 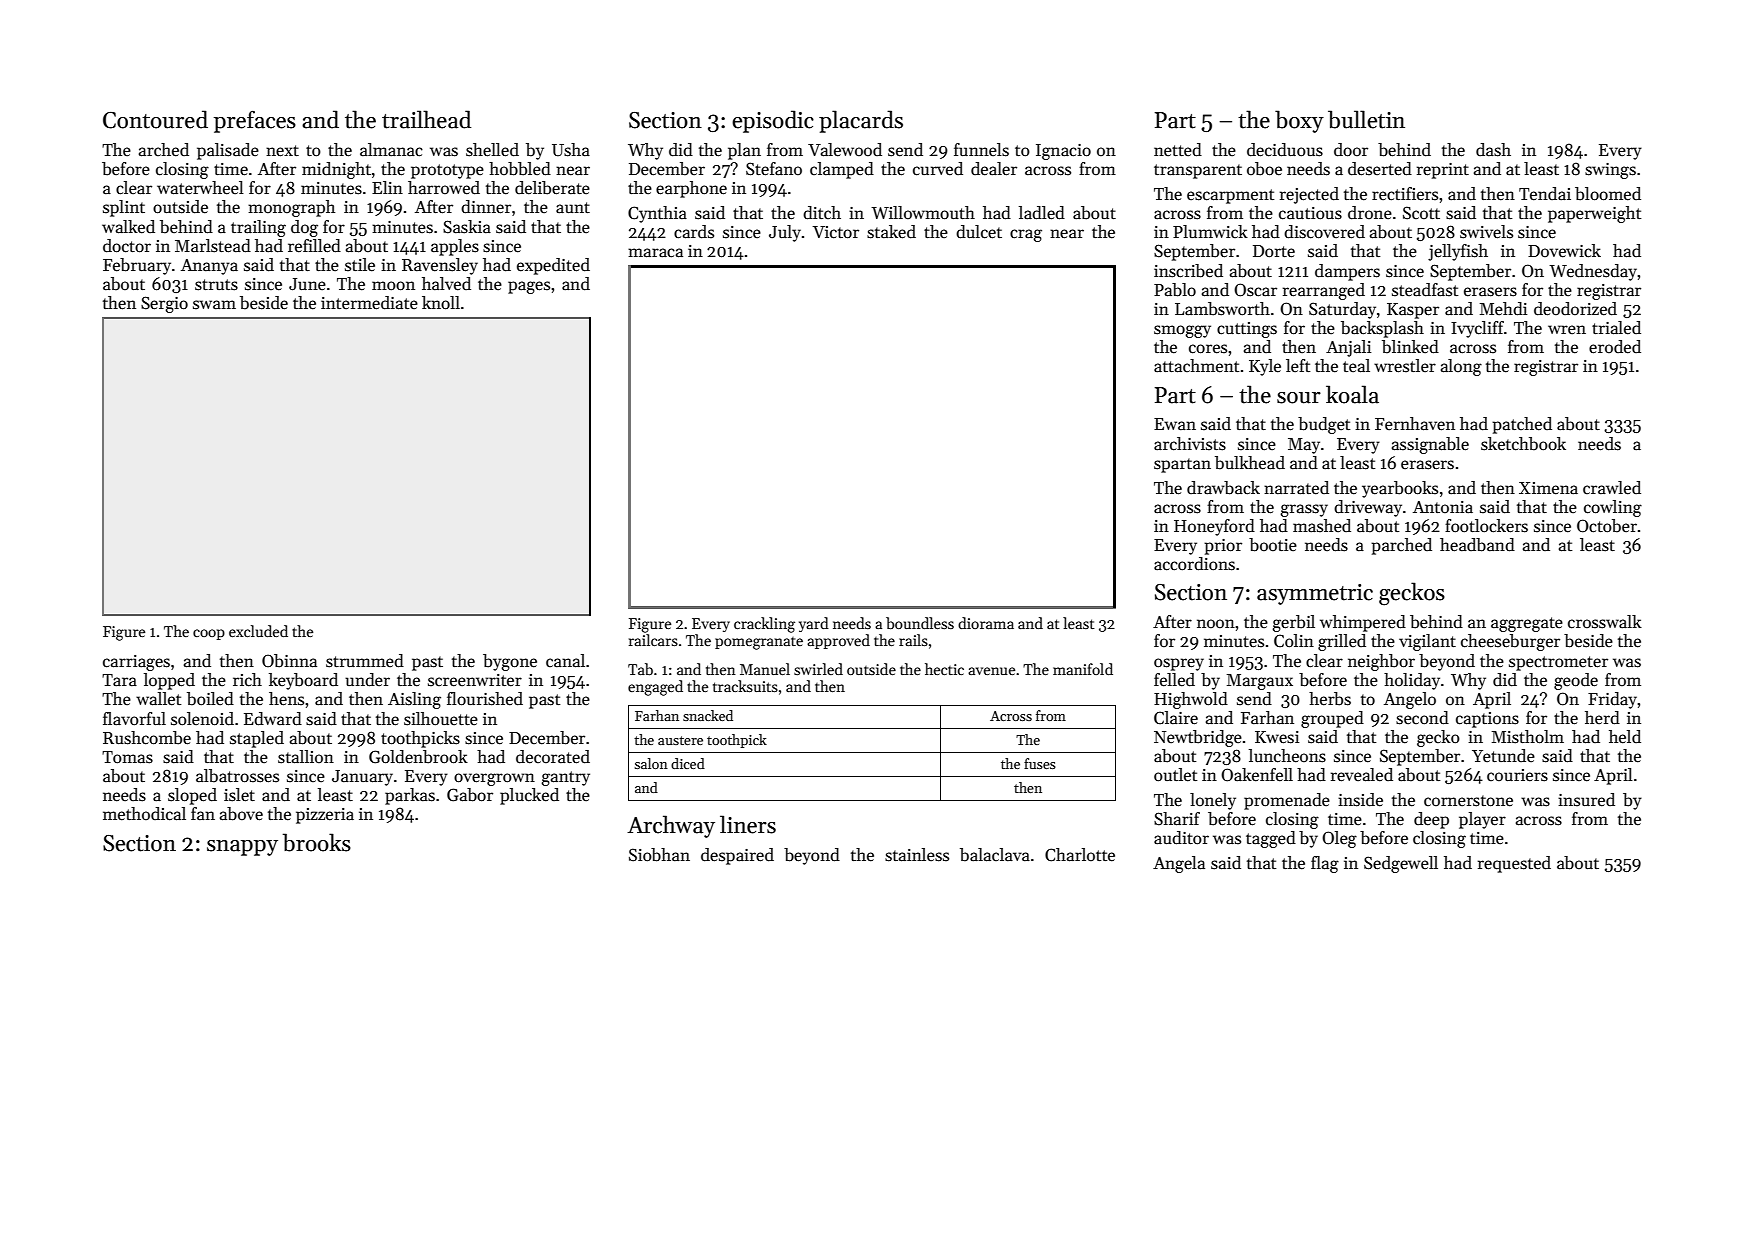 What do you see at coordinates (1503, 309) in the screenshot?
I see `Mehdi` at bounding box center [1503, 309].
